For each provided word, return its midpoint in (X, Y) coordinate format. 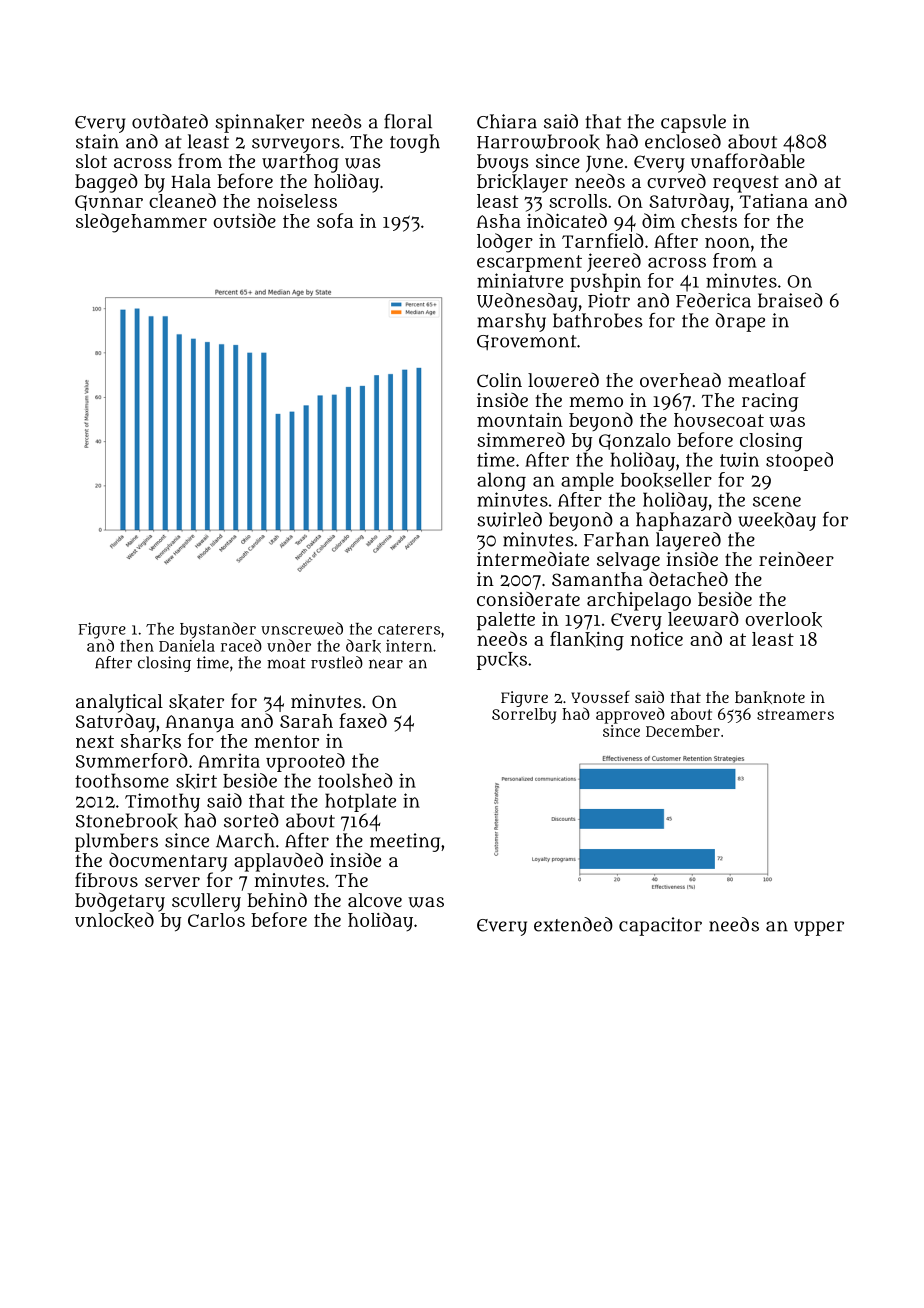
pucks (502, 661)
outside (245, 220)
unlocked (114, 920)
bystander (218, 630)
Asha (498, 221)
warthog (300, 163)
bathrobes (598, 320)
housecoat (719, 420)
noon (727, 242)
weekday (777, 521)
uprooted (305, 762)
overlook (784, 619)
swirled (509, 519)
